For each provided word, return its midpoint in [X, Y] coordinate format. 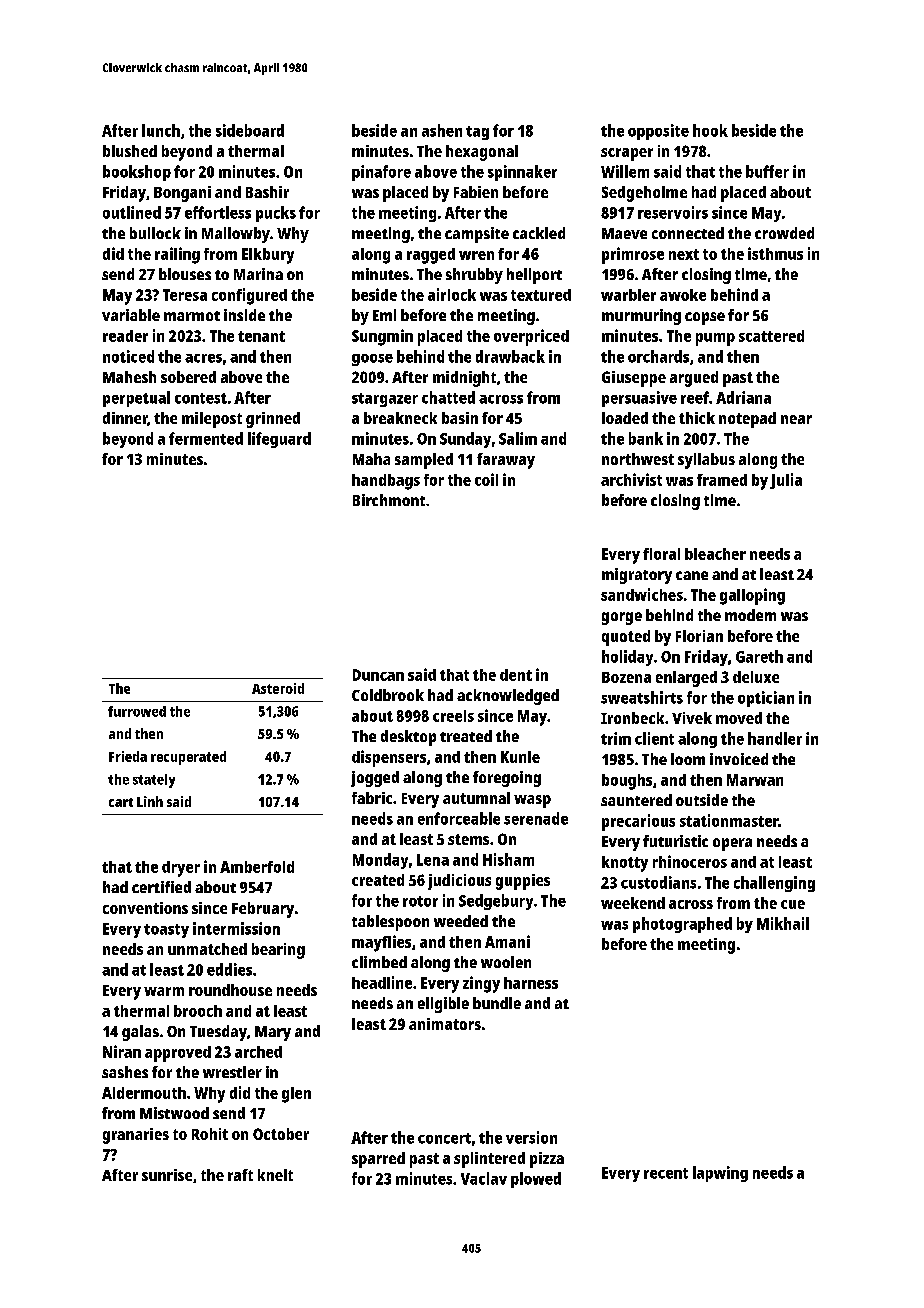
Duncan [378, 675]
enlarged [686, 679]
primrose [633, 255]
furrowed [137, 711]
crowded [784, 233]
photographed [682, 925]
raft [240, 1175]
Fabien [476, 192]
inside [244, 315]
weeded [461, 921]
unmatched [207, 949]
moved [739, 718]
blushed [130, 151]
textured [541, 295]
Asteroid [278, 688]
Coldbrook [388, 695]
